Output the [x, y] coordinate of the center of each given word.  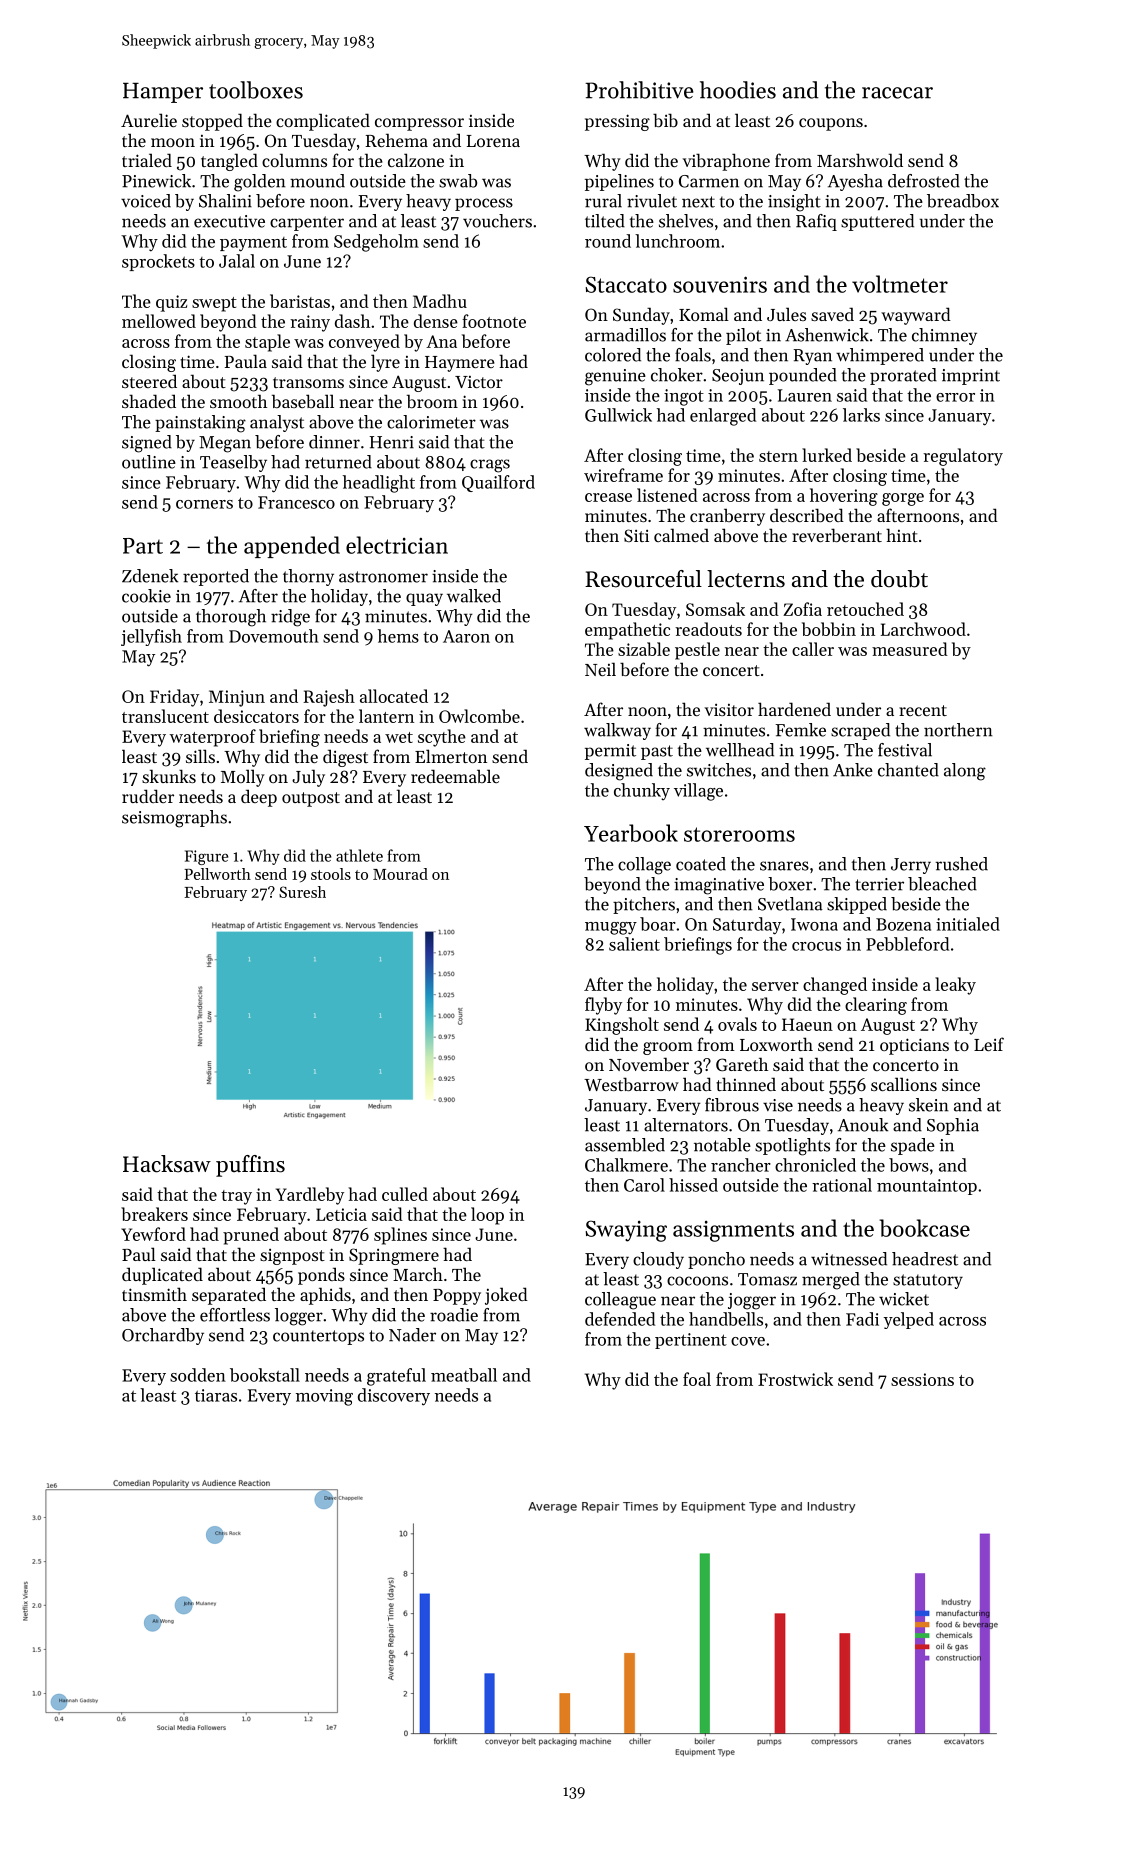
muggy [611, 928]
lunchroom [677, 241]
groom [668, 1048]
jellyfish [151, 637]
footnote [494, 321]
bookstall [265, 1375]
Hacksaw [167, 1164]
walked [474, 596]
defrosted [924, 181]
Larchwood [923, 629]
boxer [790, 884]
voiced [146, 201]
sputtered [877, 222]
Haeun [807, 1024]
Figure [206, 857]
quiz [171, 303]
